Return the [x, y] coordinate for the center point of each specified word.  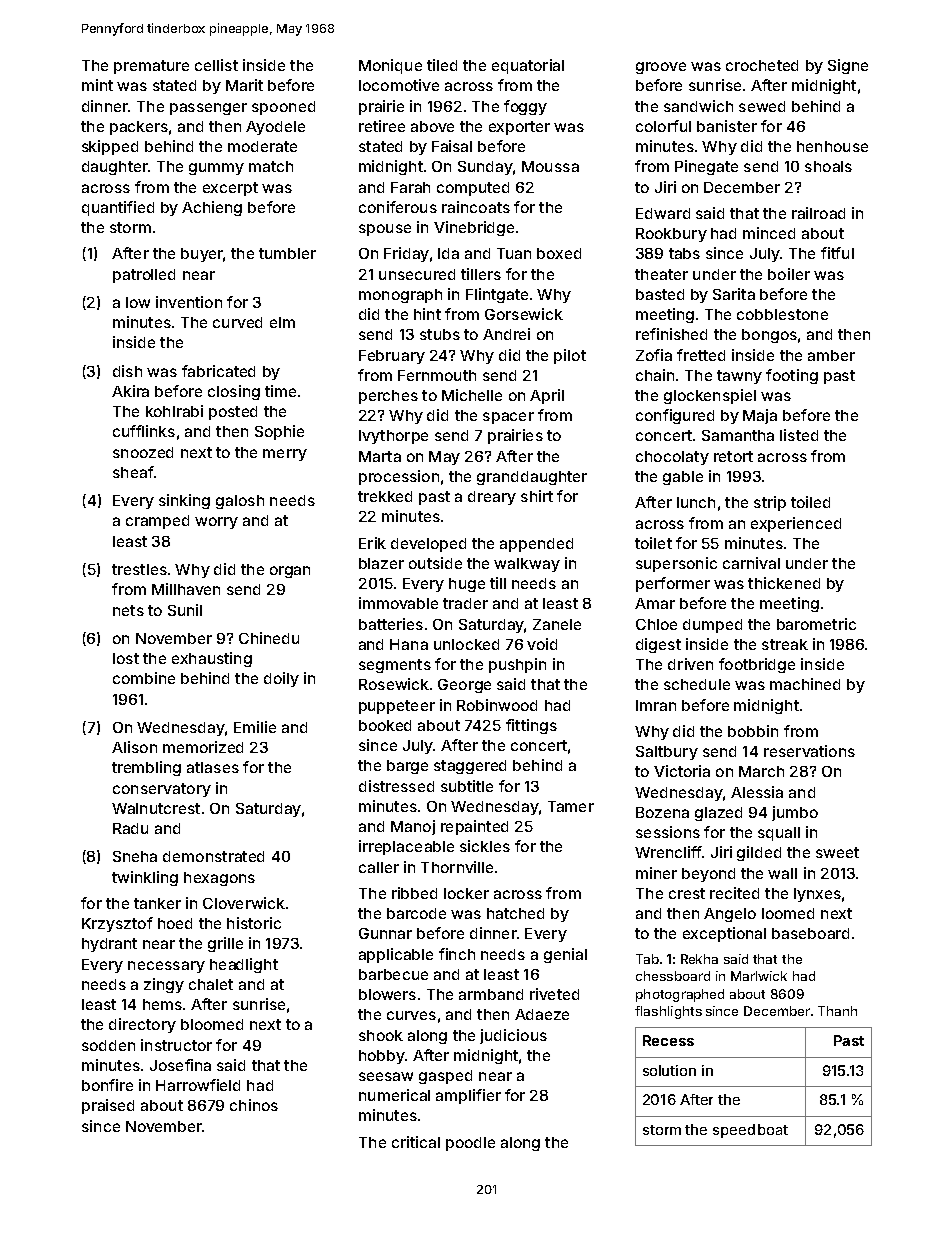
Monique [390, 66]
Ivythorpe [393, 437]
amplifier [468, 1096]
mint [97, 85]
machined [805, 684]
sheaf [133, 472]
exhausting [212, 659]
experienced [796, 524]
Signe [848, 66]
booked [385, 725]
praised [108, 1106]
